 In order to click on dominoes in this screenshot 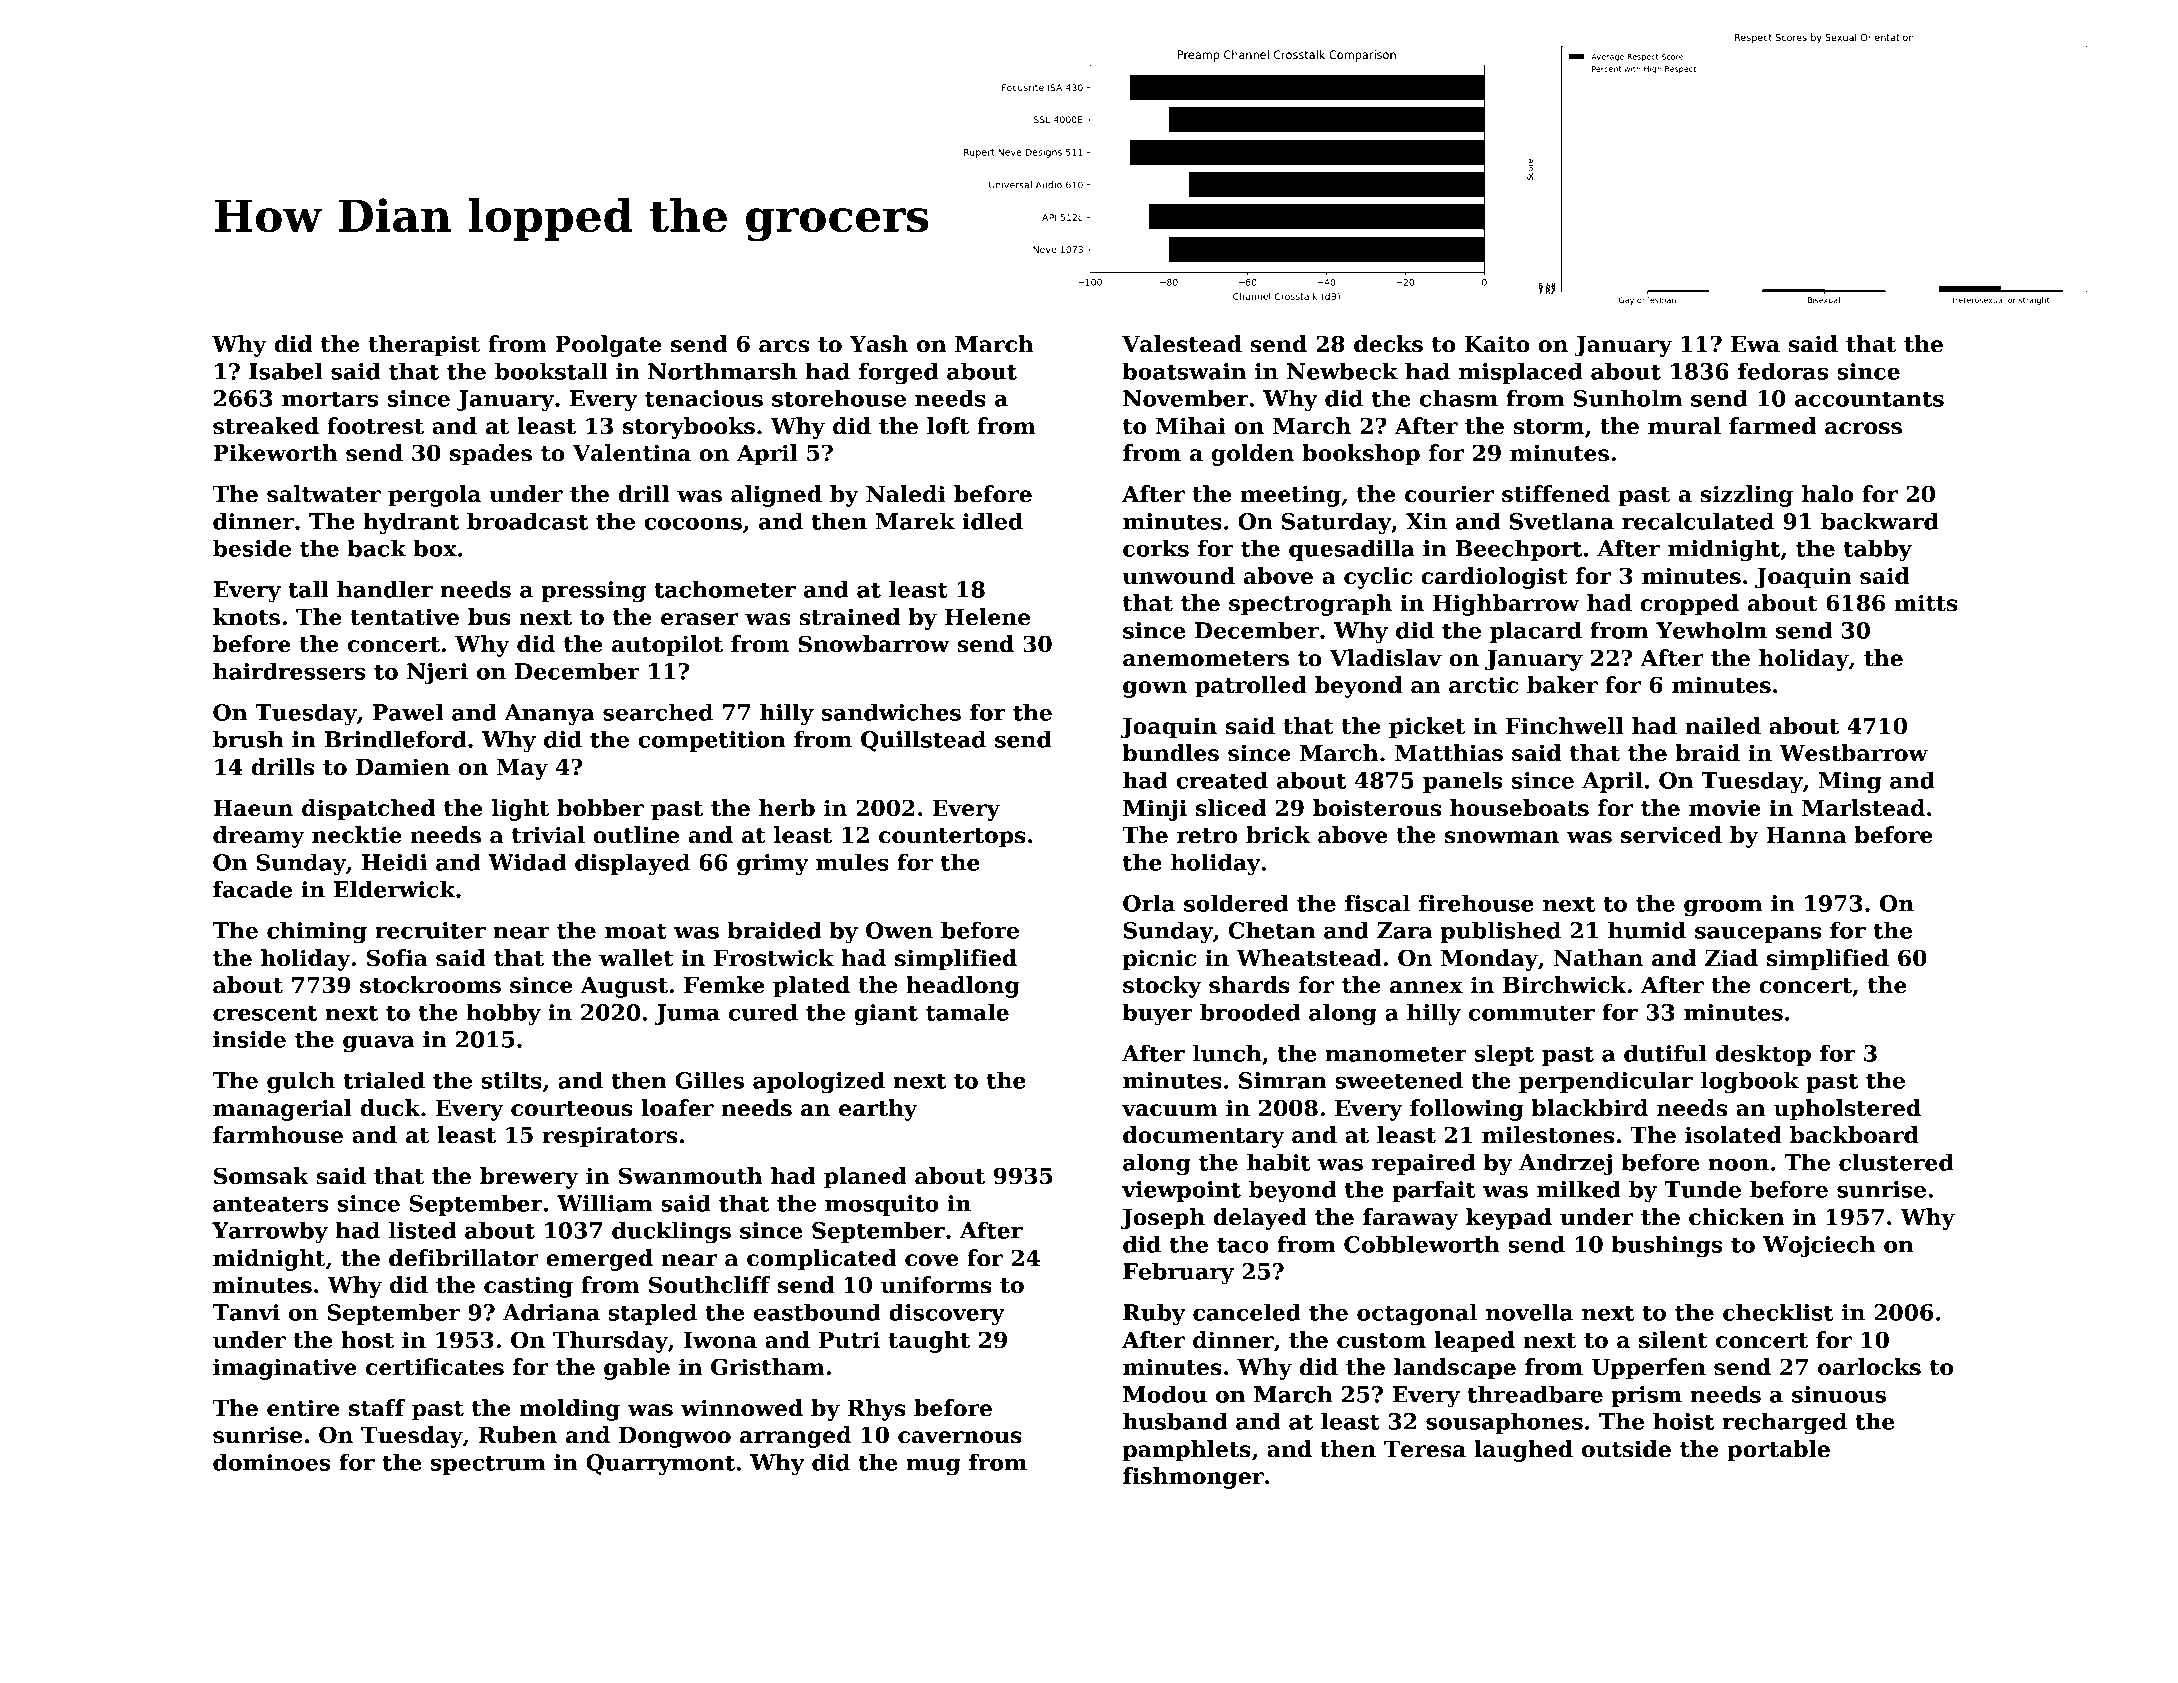, I will do `click(272, 1462)`.
